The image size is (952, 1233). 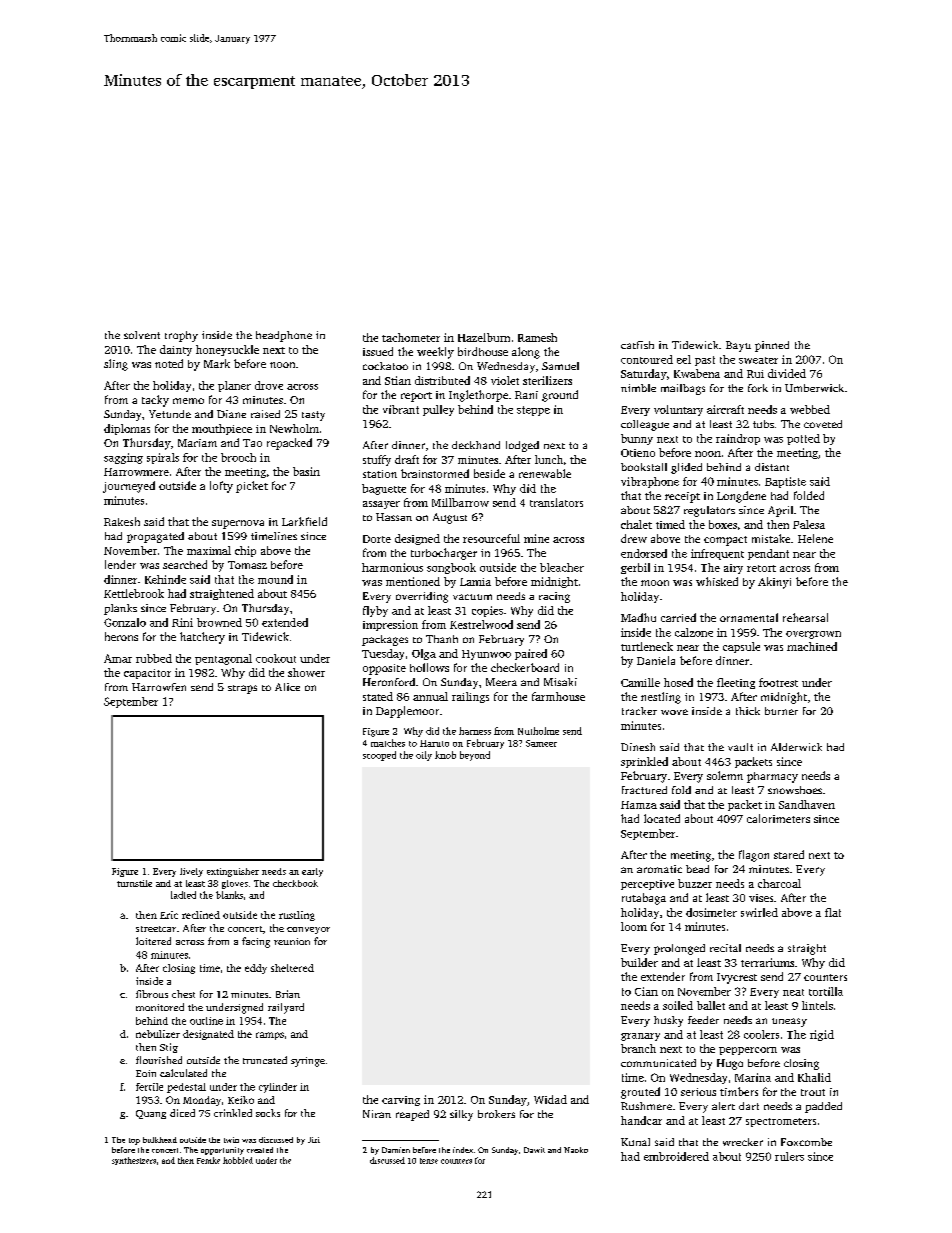 I want to click on Ramesh, so click(x=537, y=337).
